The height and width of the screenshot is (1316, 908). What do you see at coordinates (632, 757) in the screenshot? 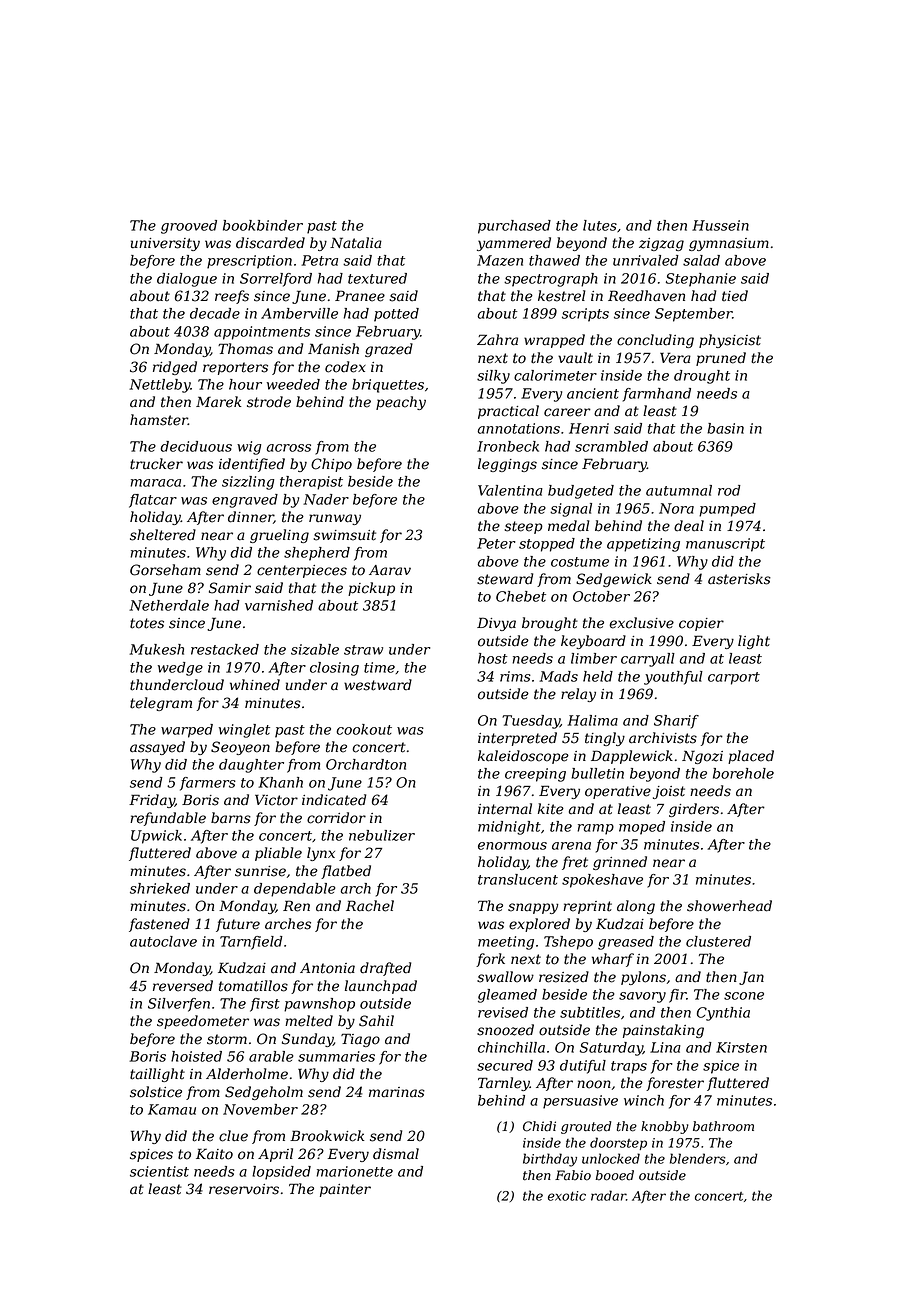
I see `Dapplewick` at bounding box center [632, 757].
